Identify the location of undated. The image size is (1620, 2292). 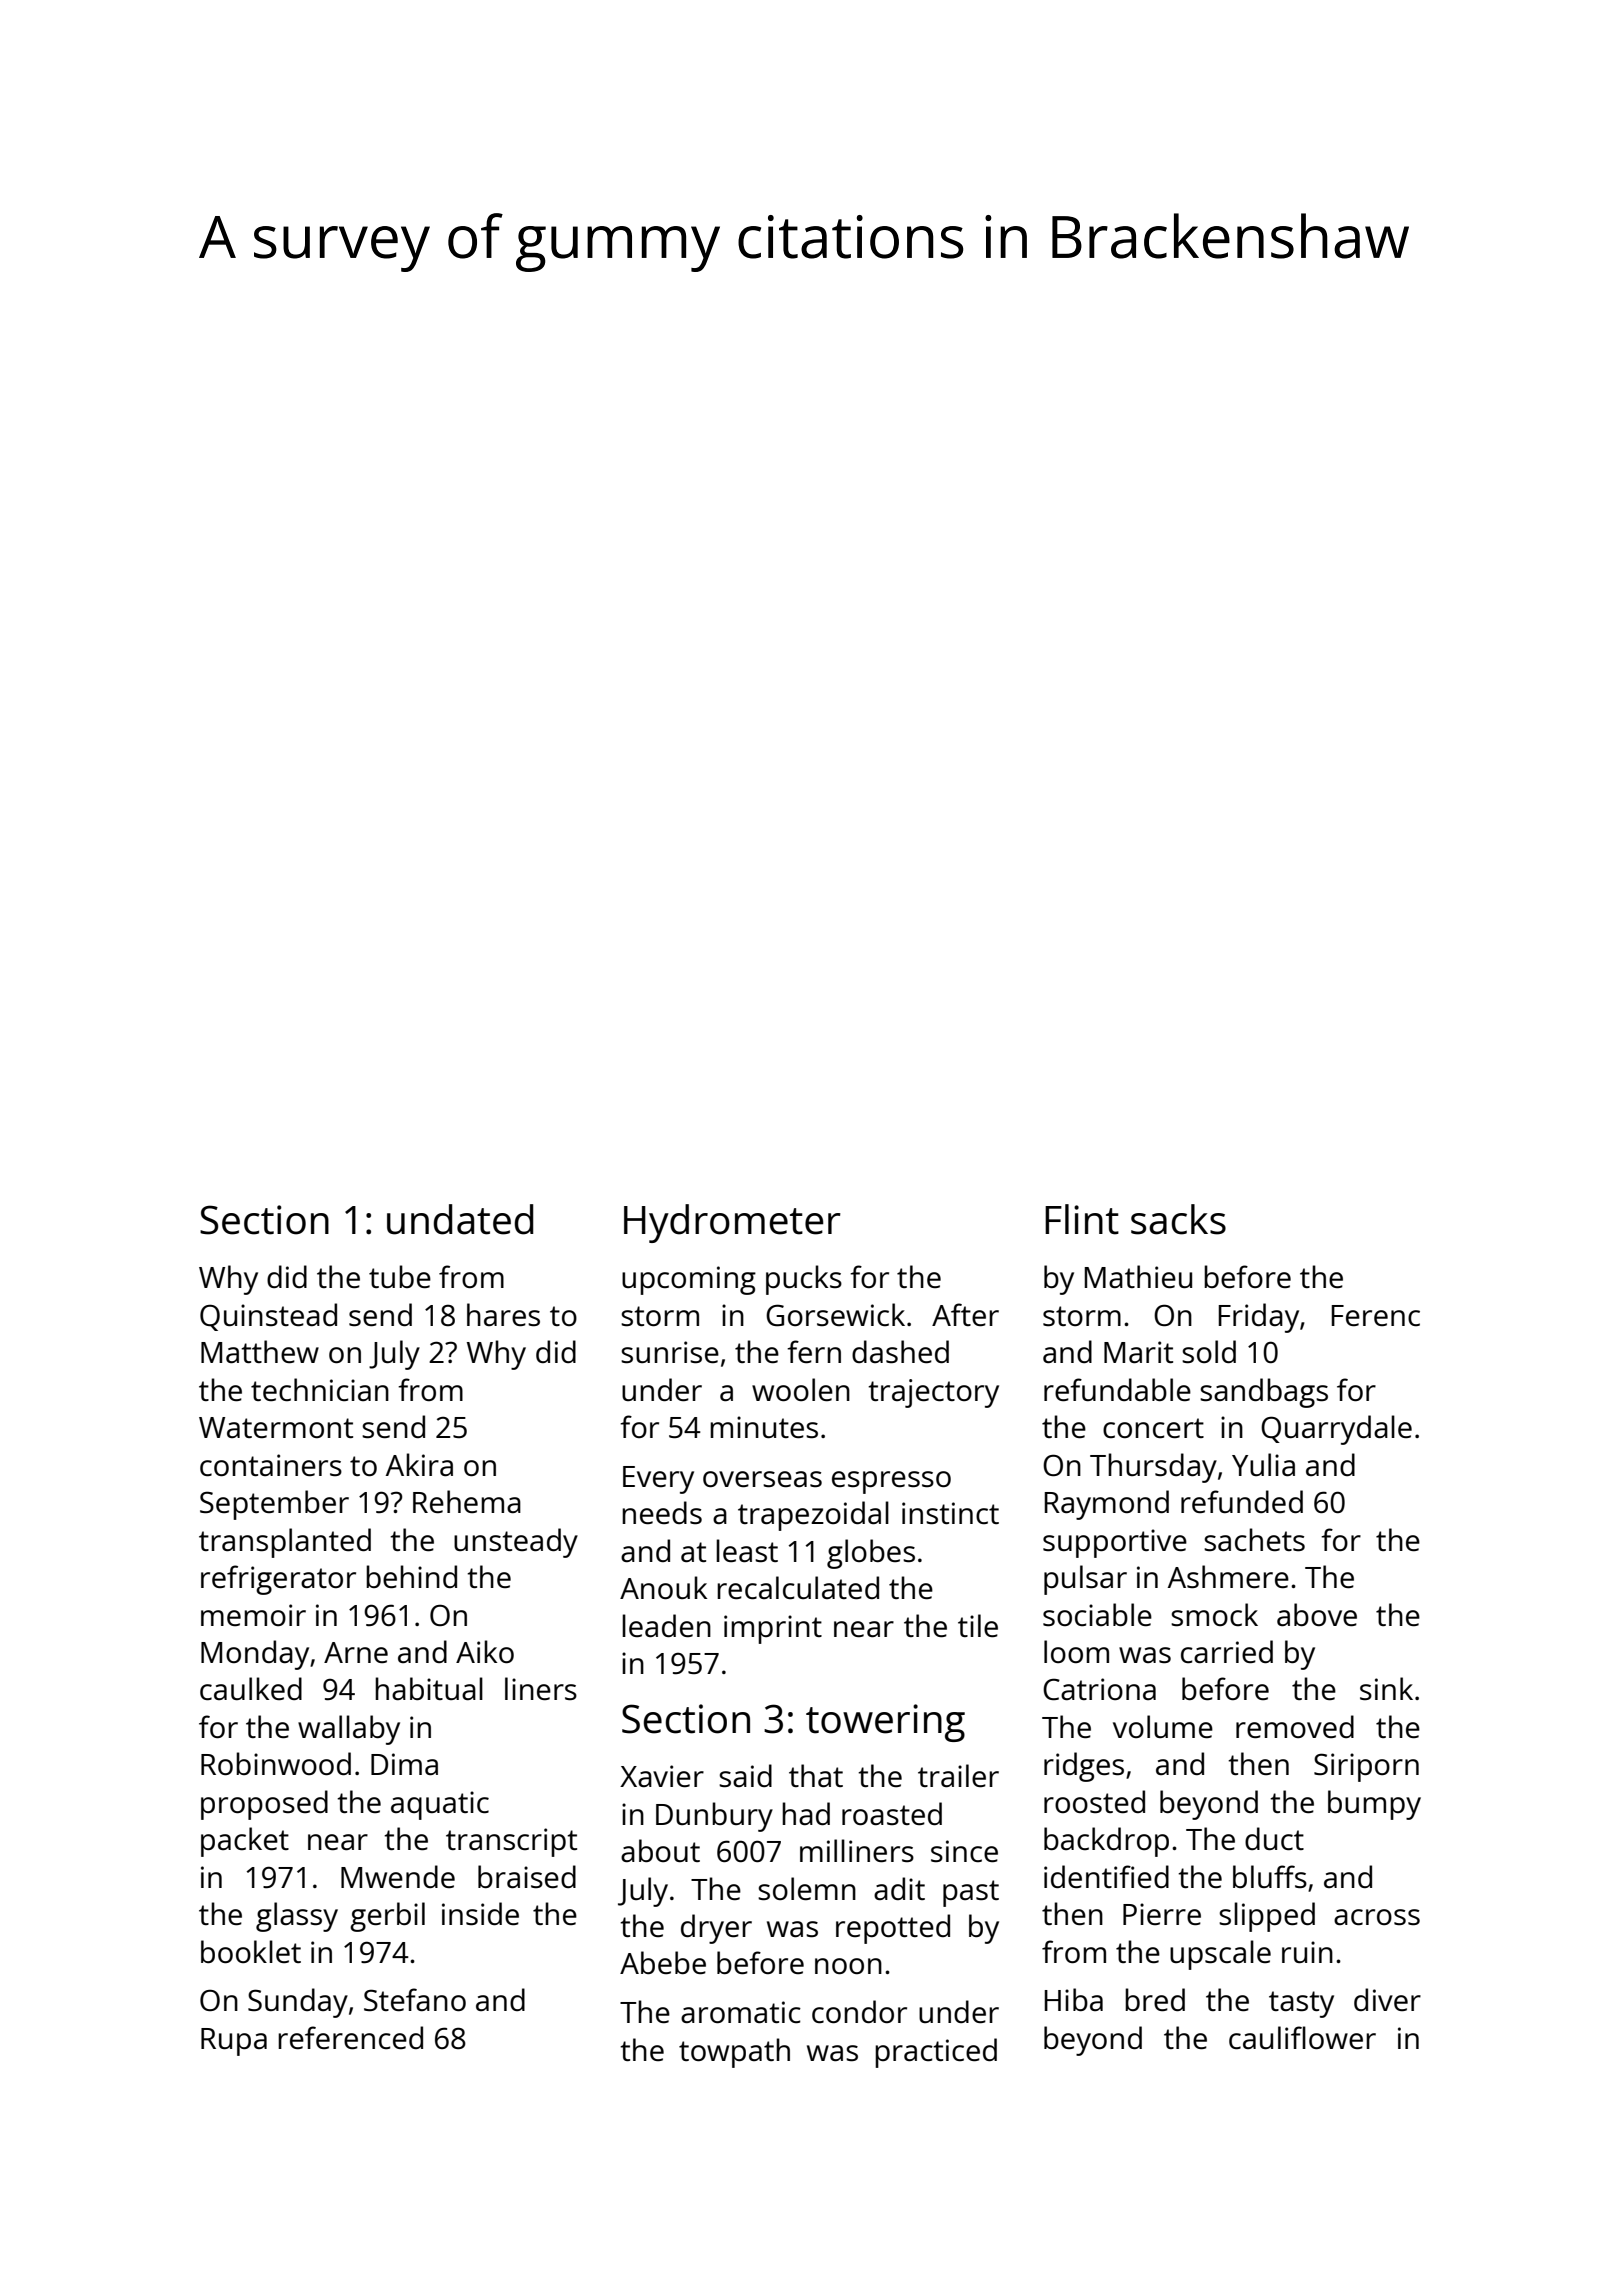
(460, 1219).
